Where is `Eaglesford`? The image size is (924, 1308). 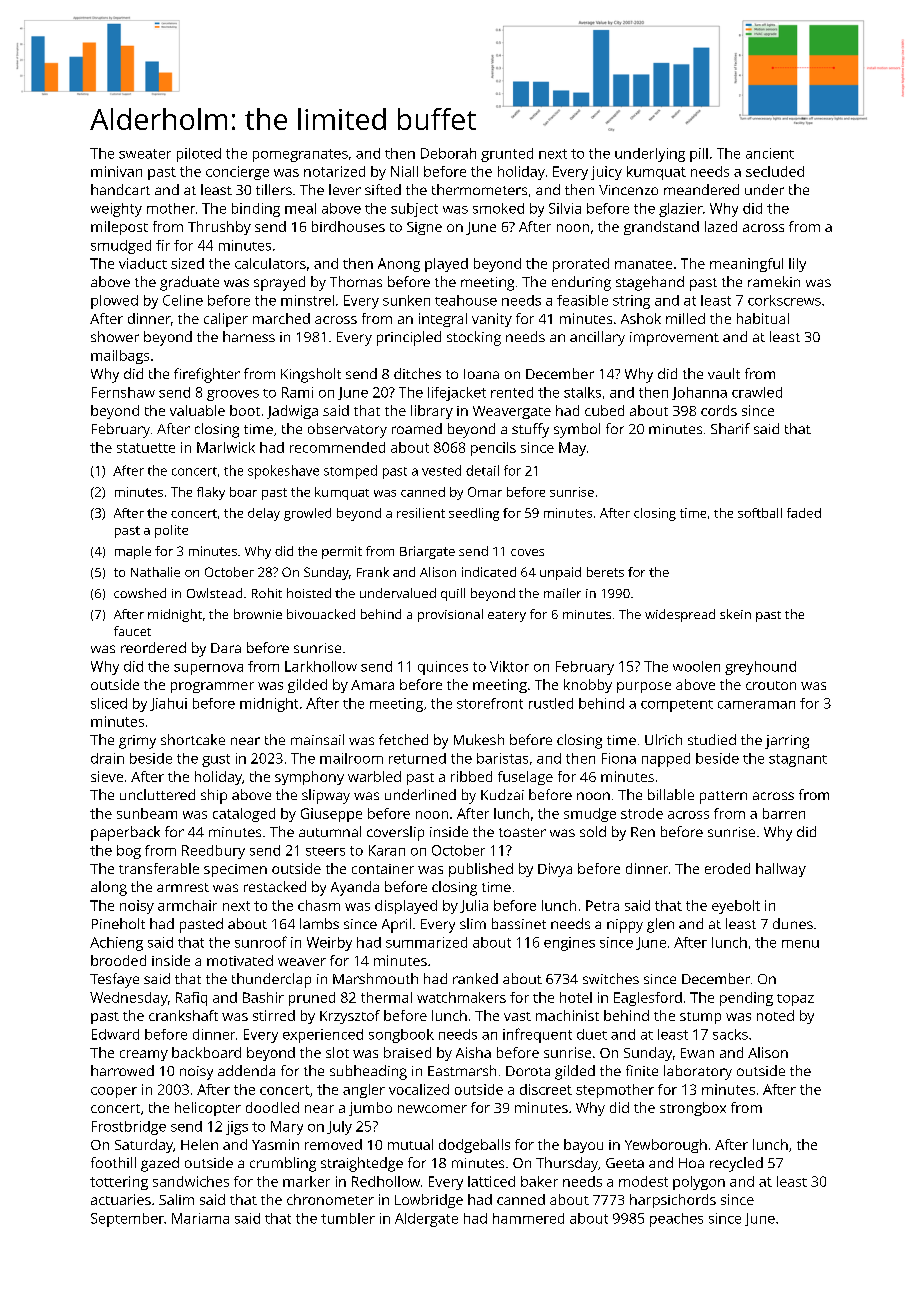 Eaglesford is located at coordinates (648, 999).
